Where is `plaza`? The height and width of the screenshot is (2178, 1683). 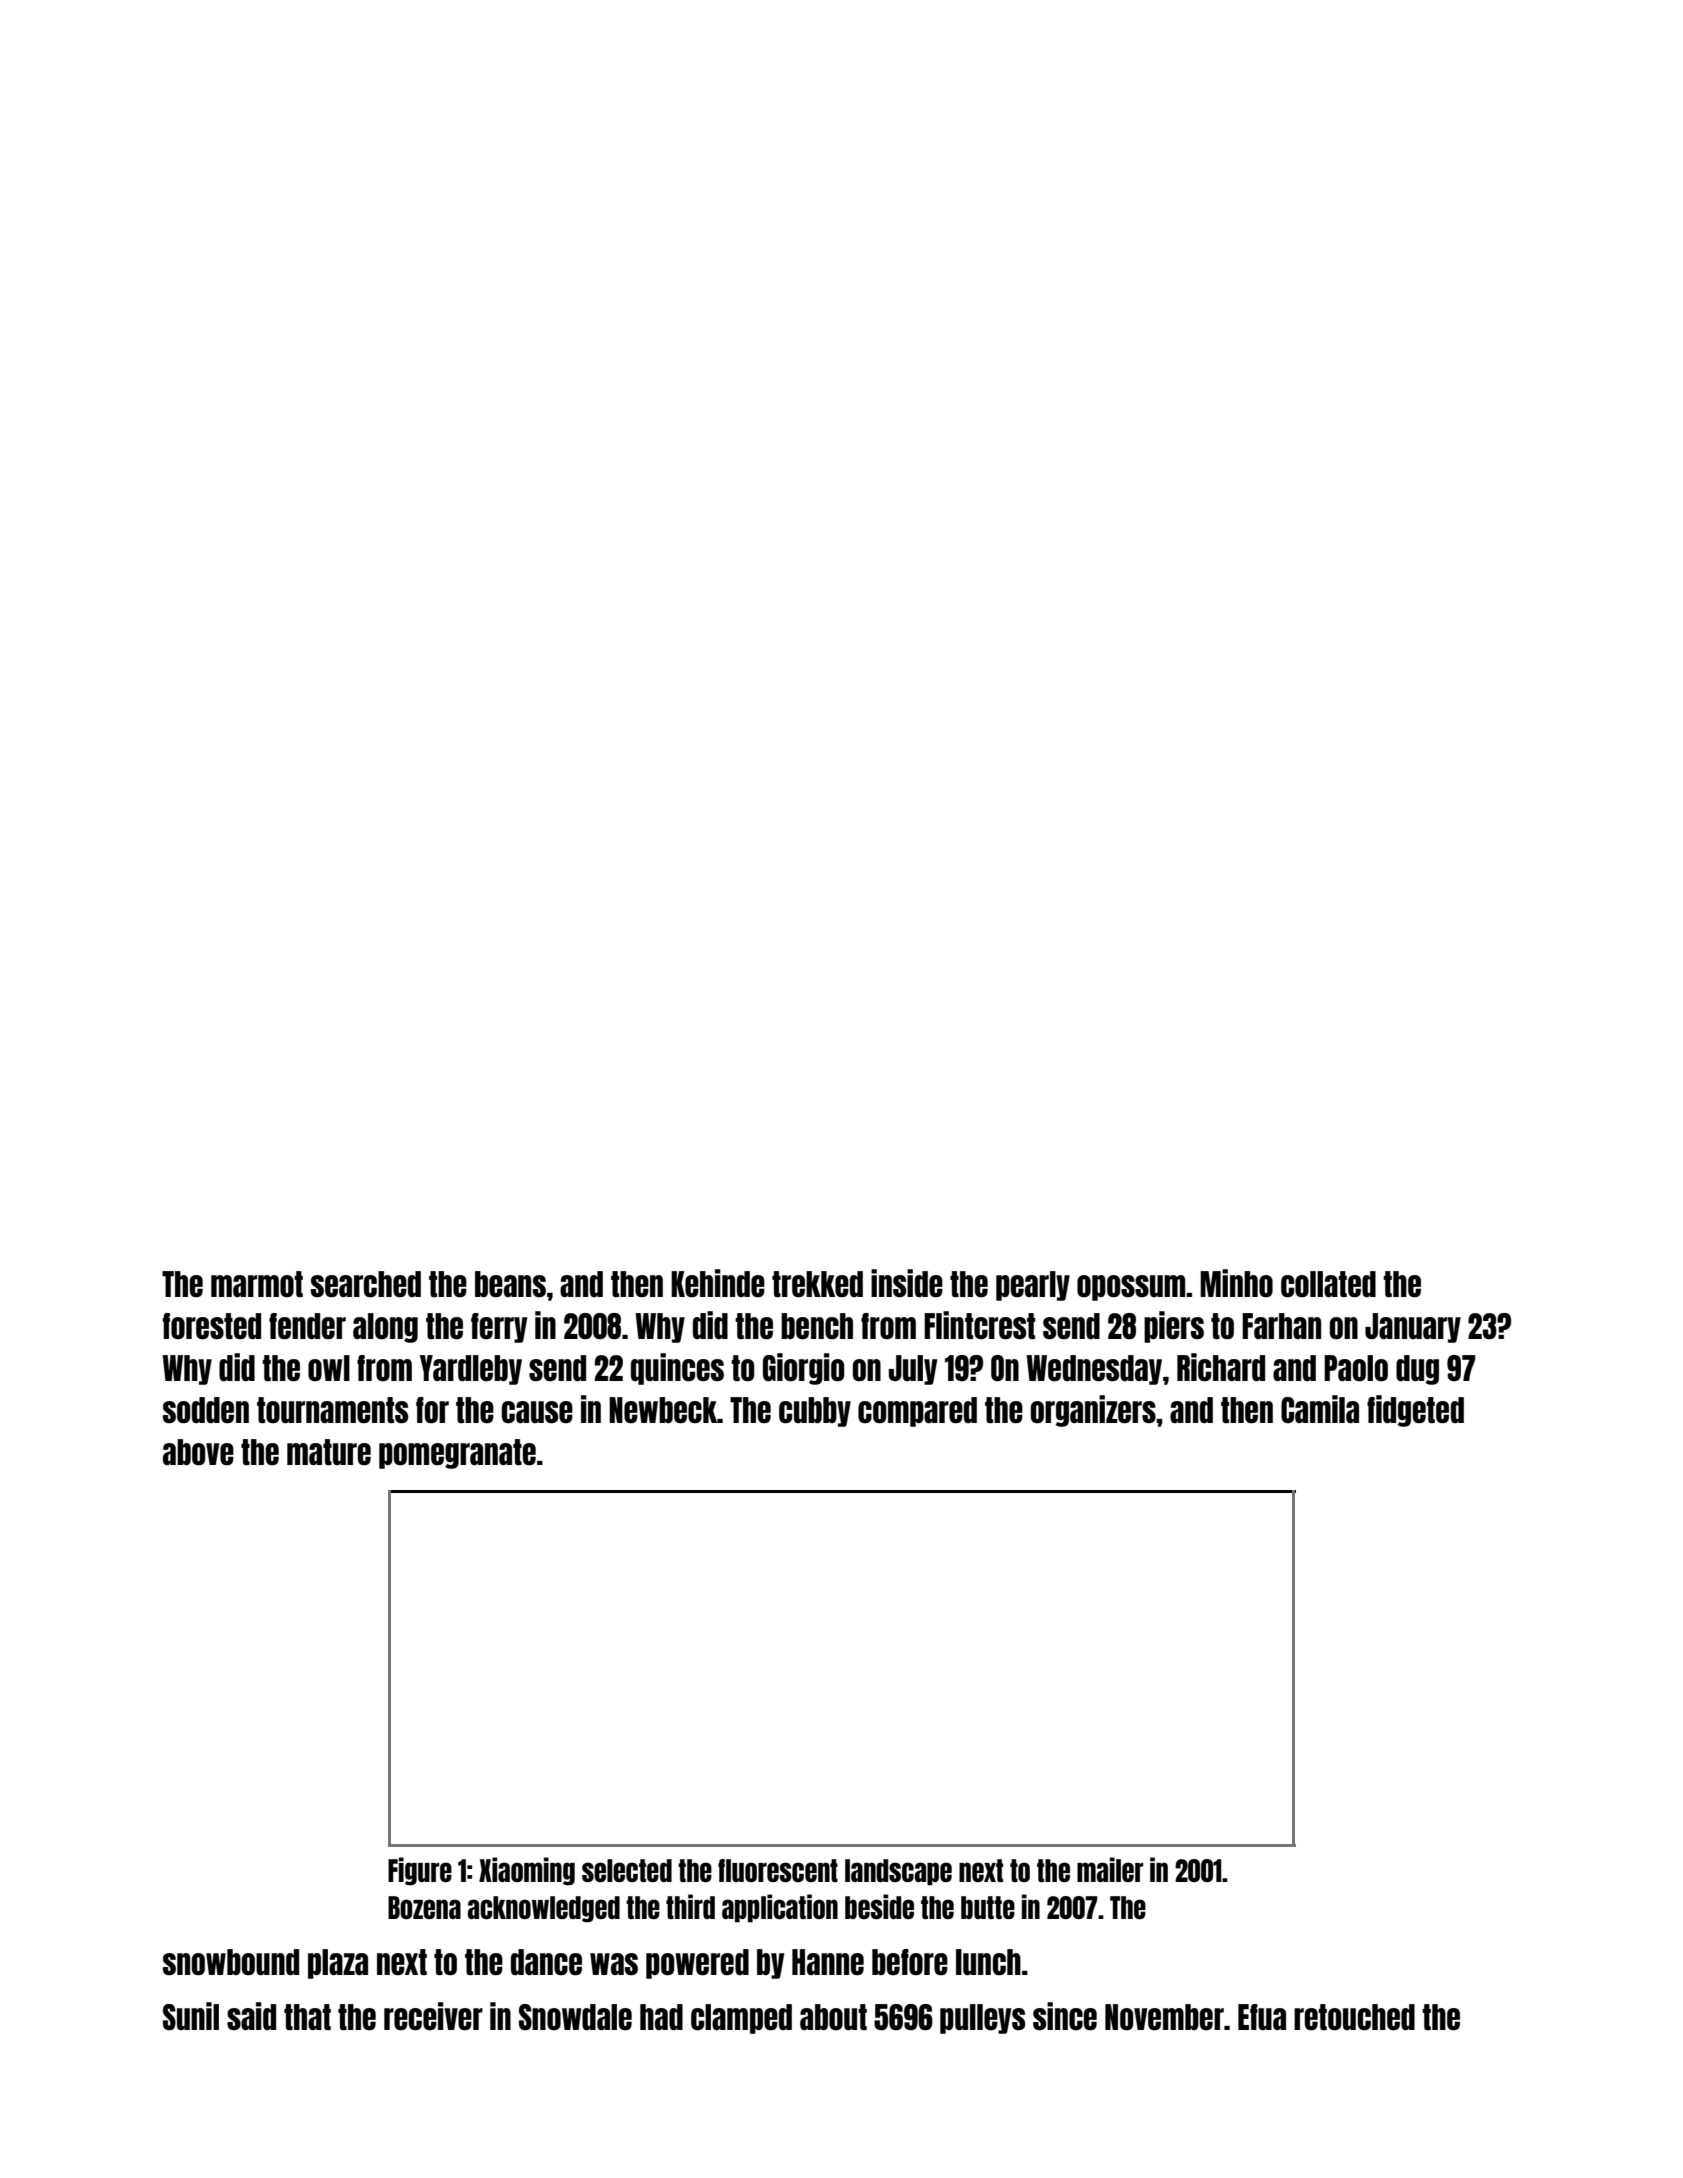 plaza is located at coordinates (338, 1964).
